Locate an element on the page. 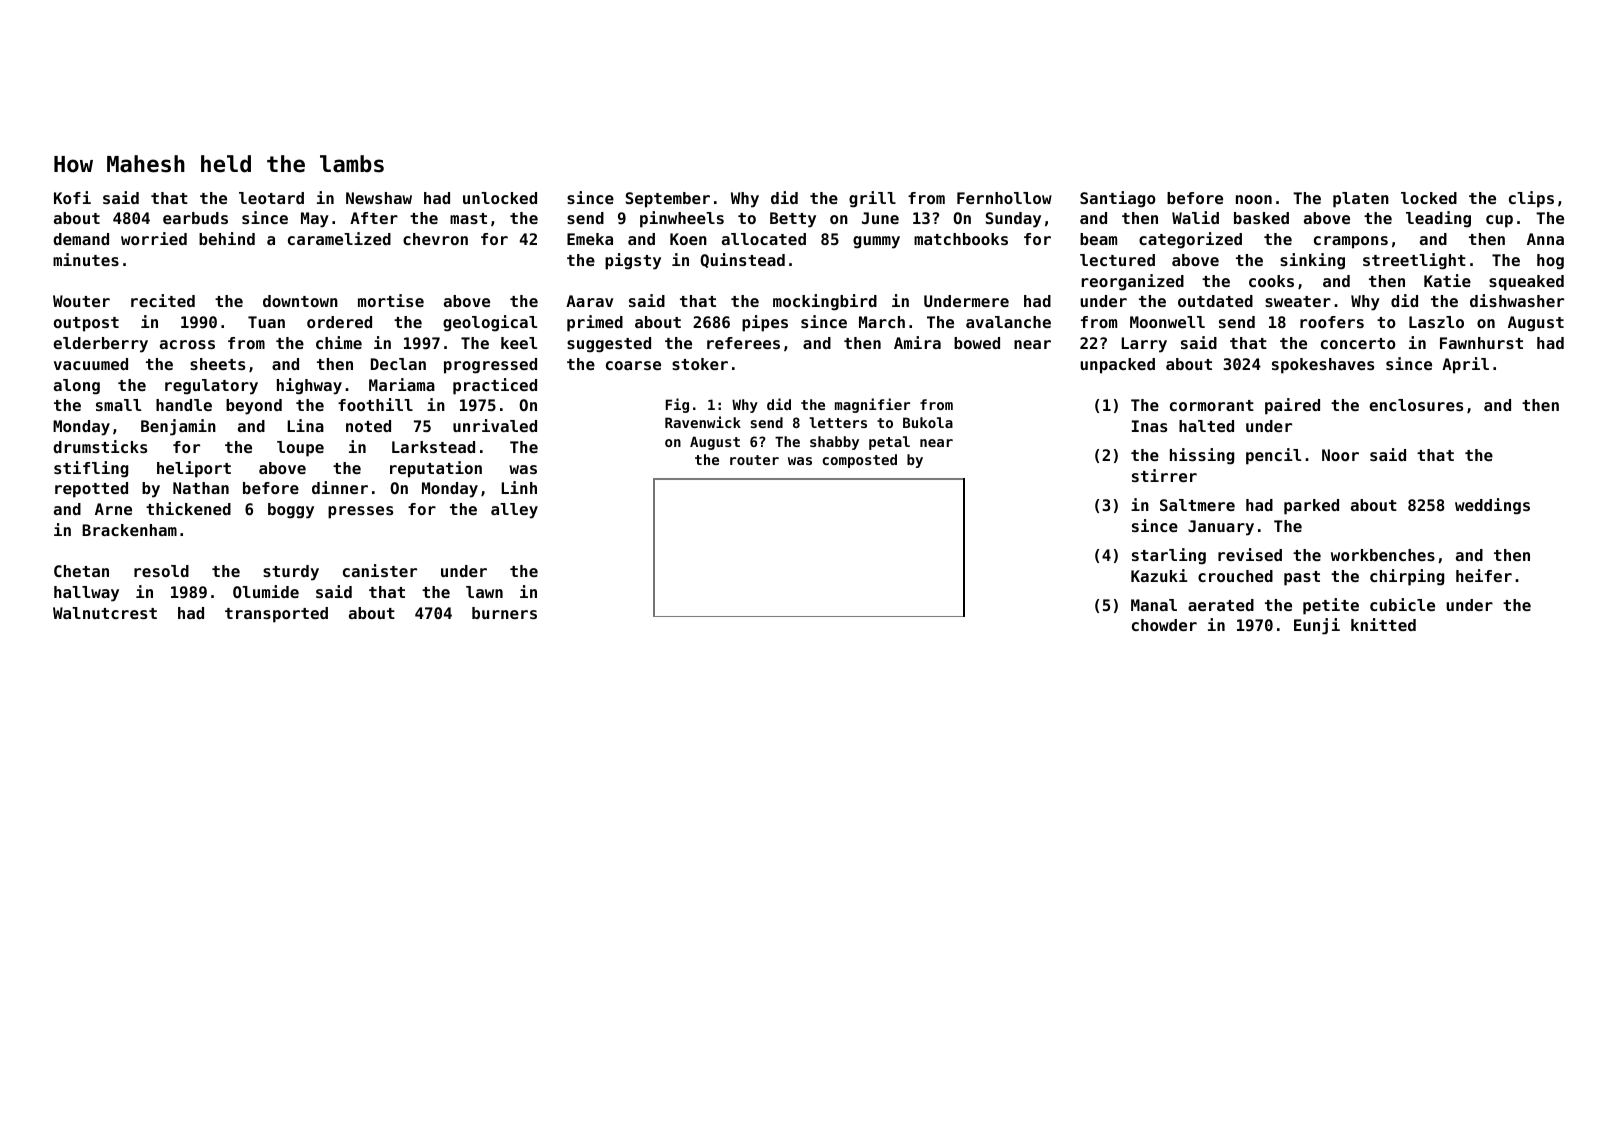 Image resolution: width=1618 pixels, height=1144 pixels. unrivaled is located at coordinates (495, 425).
